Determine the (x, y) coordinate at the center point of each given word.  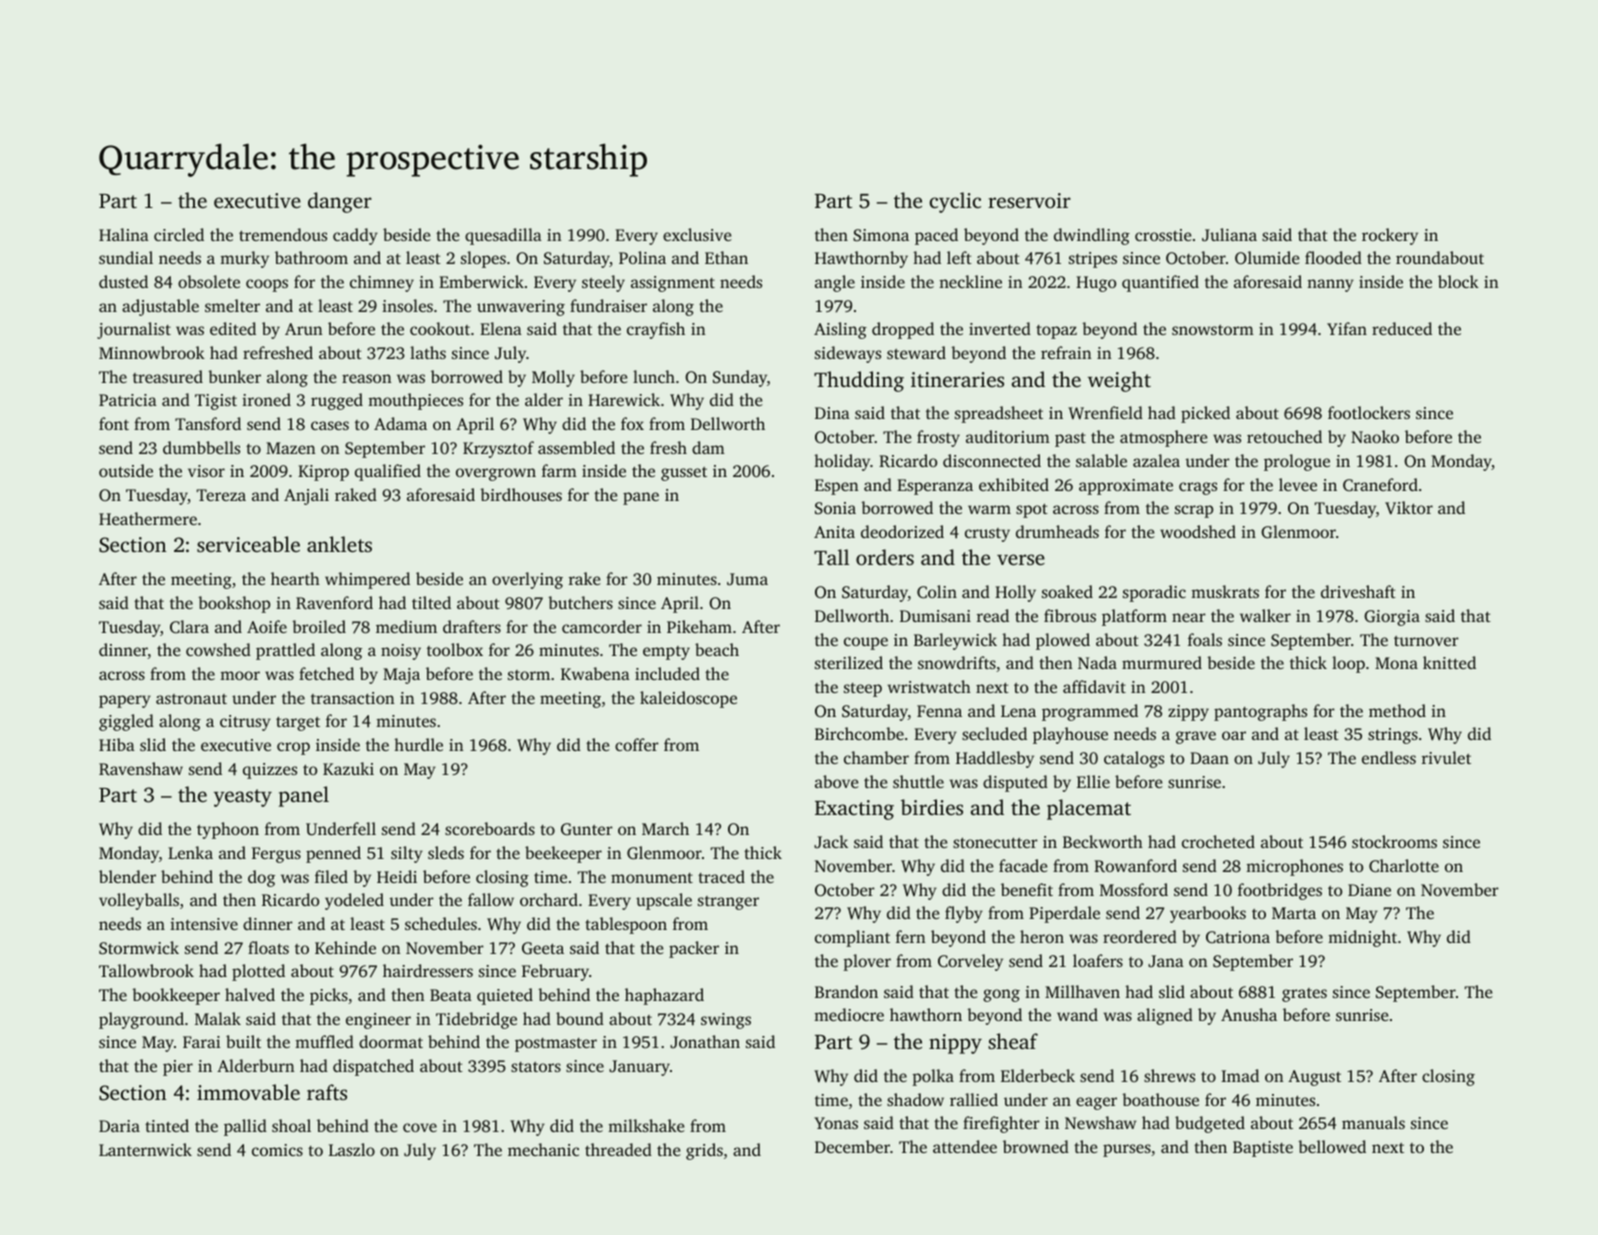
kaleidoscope (688, 699)
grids (704, 1151)
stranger (728, 903)
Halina (124, 234)
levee (1298, 484)
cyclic (955, 202)
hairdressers (428, 970)
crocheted (1218, 841)
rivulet (1446, 757)
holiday (842, 462)
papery (125, 701)
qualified (388, 472)
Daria (119, 1126)
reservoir (1029, 200)
